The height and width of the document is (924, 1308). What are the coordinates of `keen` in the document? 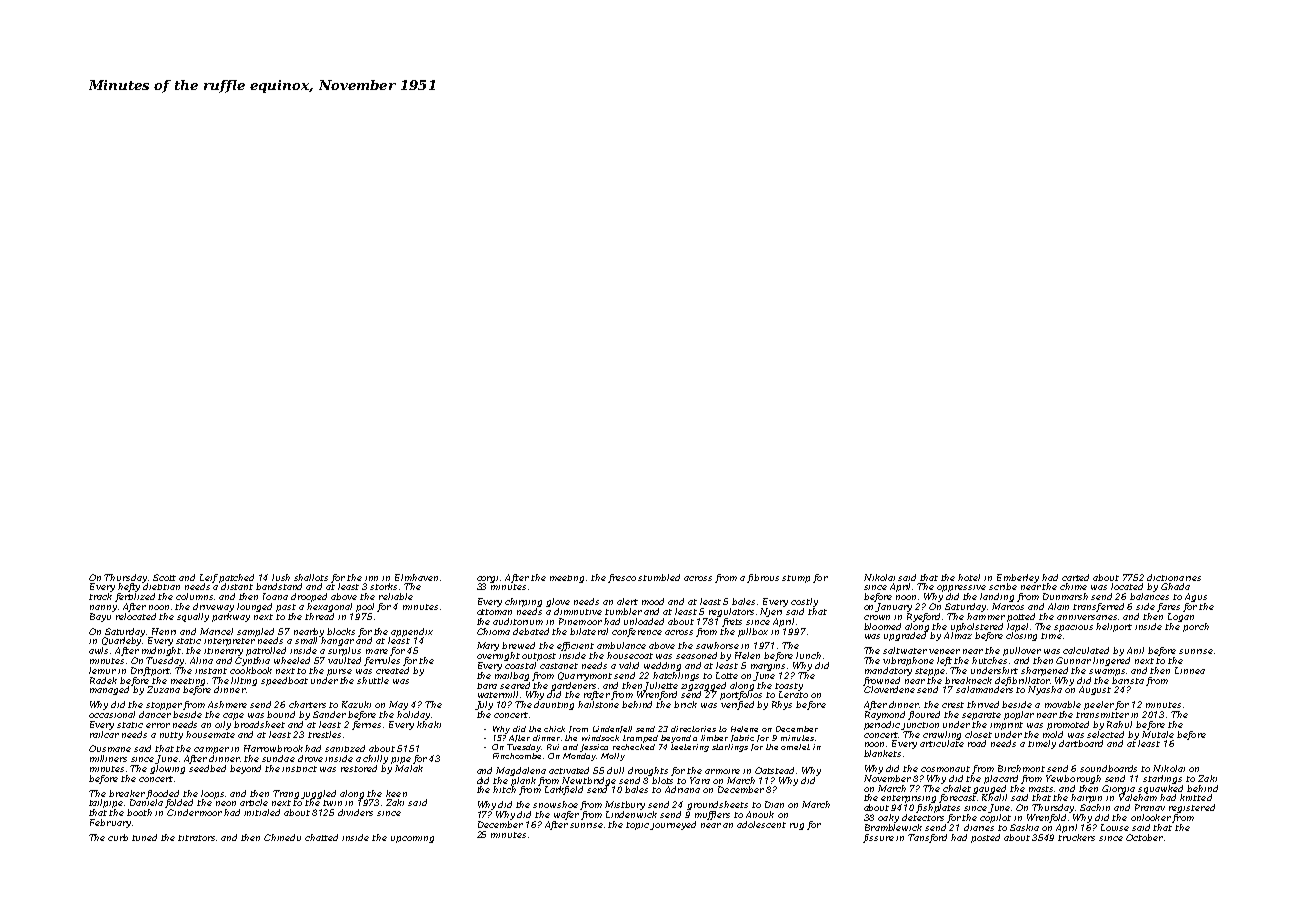 It's located at (396, 793).
